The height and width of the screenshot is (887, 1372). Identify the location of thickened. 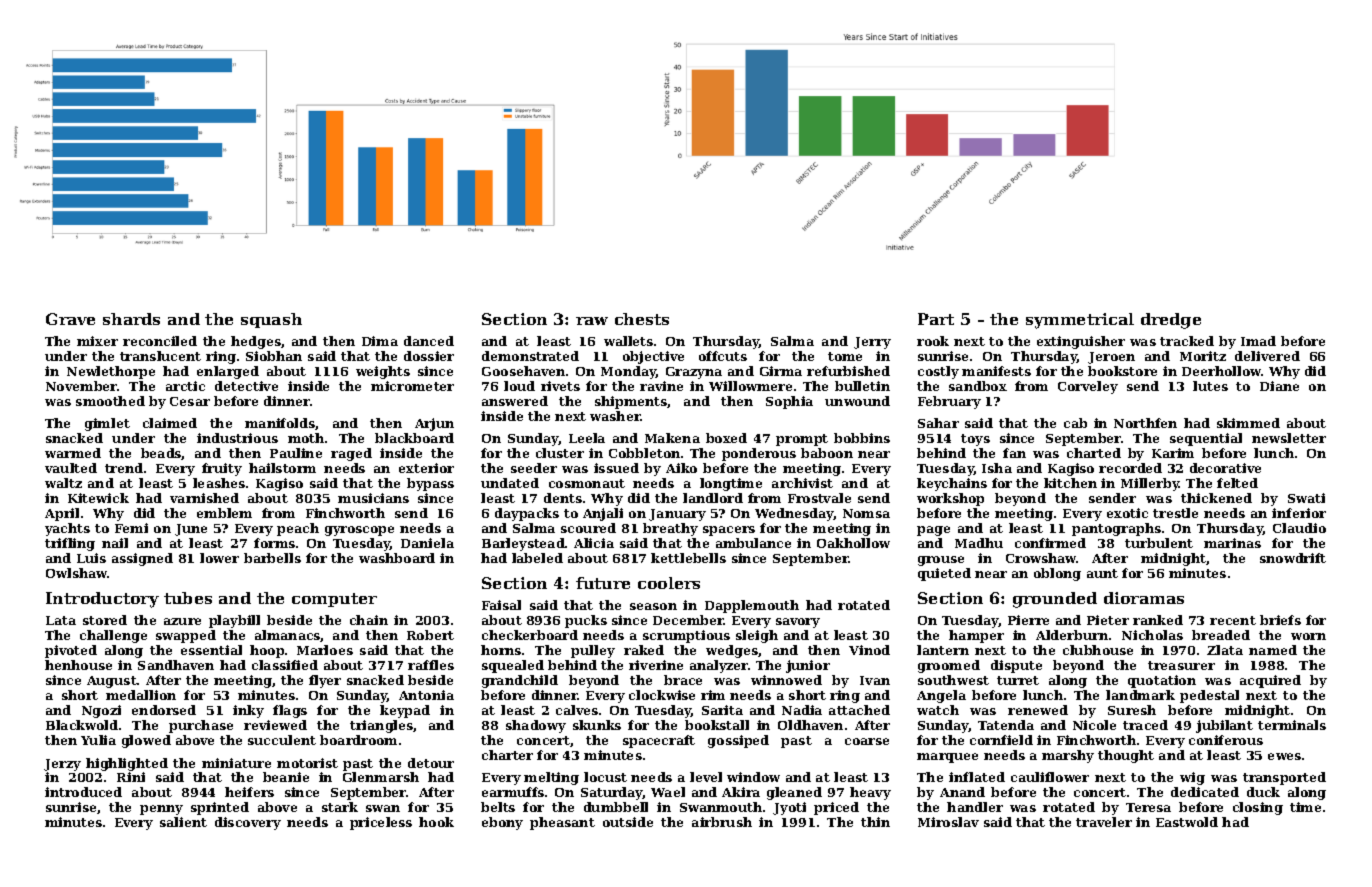
(1216, 498).
